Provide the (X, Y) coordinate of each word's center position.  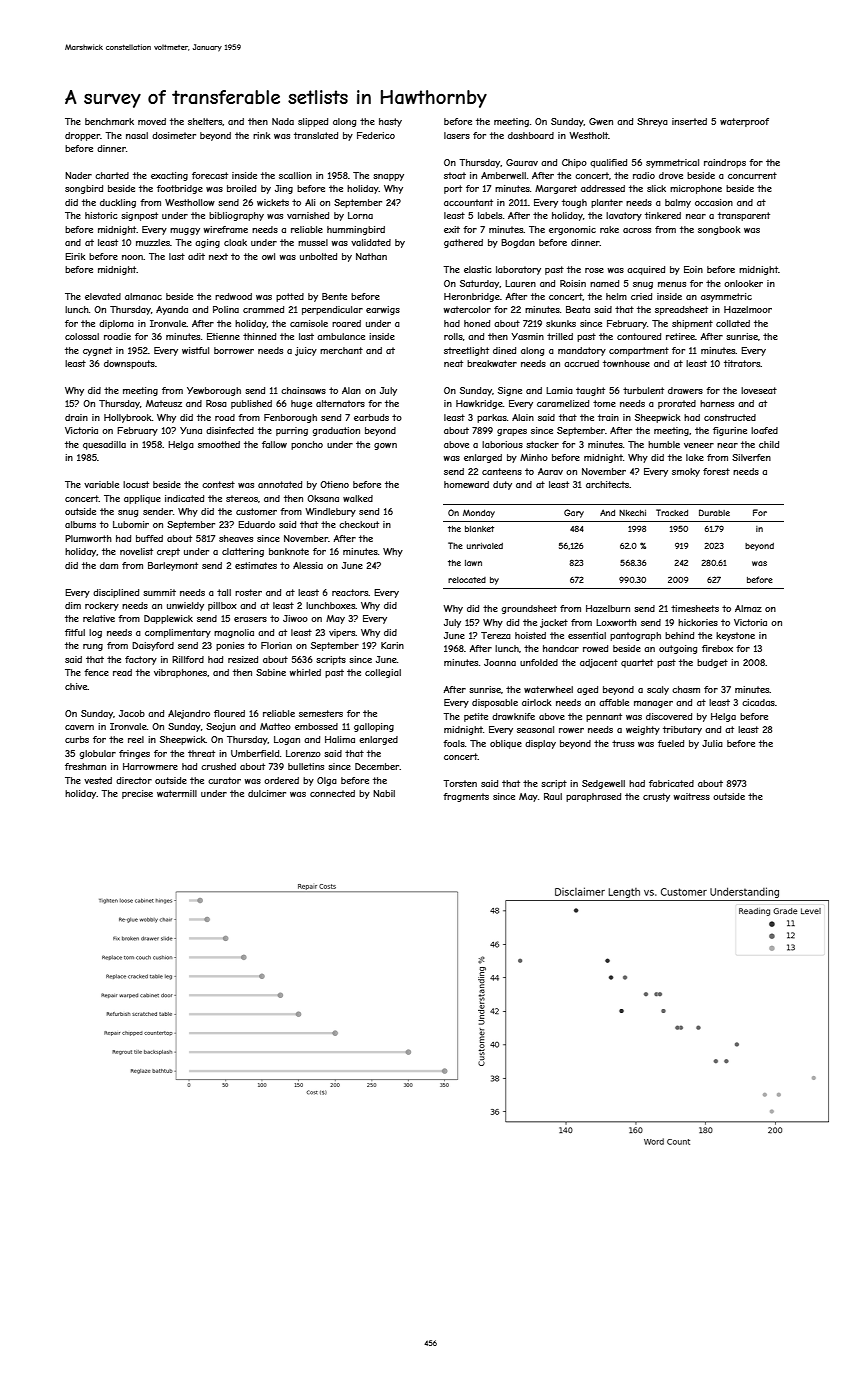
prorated (677, 404)
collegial (383, 673)
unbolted (318, 256)
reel (136, 739)
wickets (273, 202)
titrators (742, 363)
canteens (502, 471)
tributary (682, 730)
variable (101, 484)
